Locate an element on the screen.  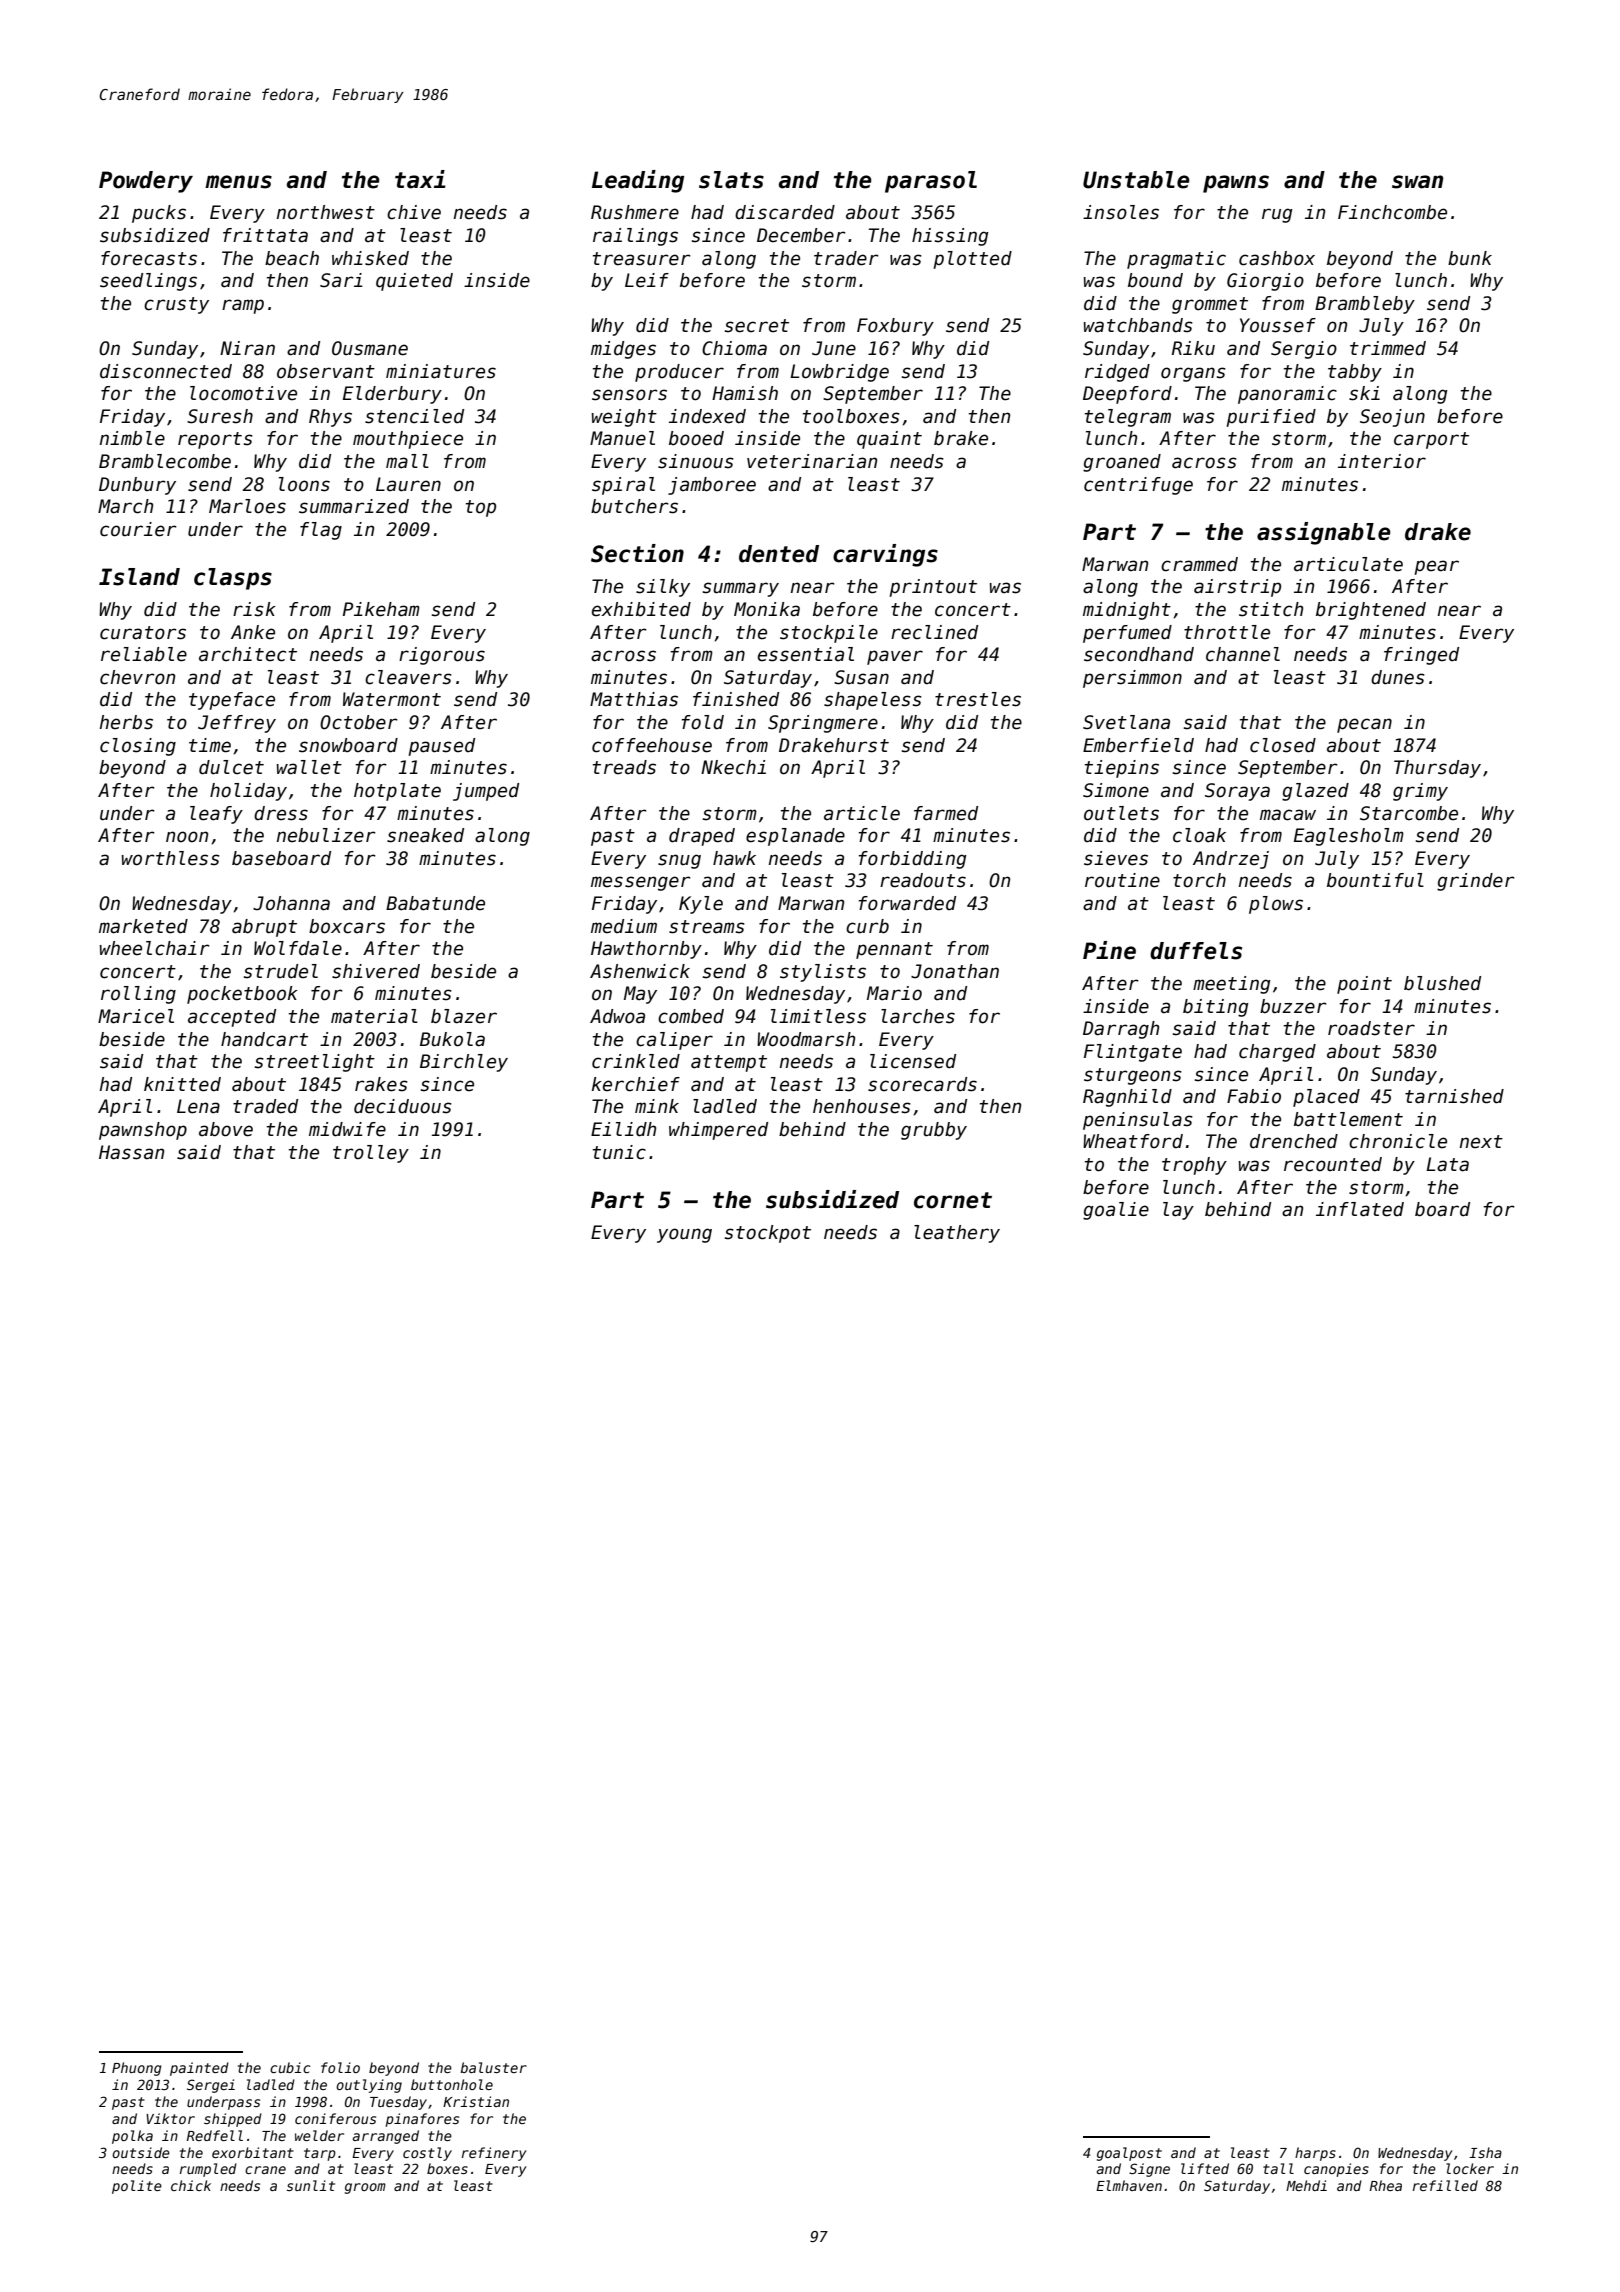
Suresh is located at coordinates (220, 416).
